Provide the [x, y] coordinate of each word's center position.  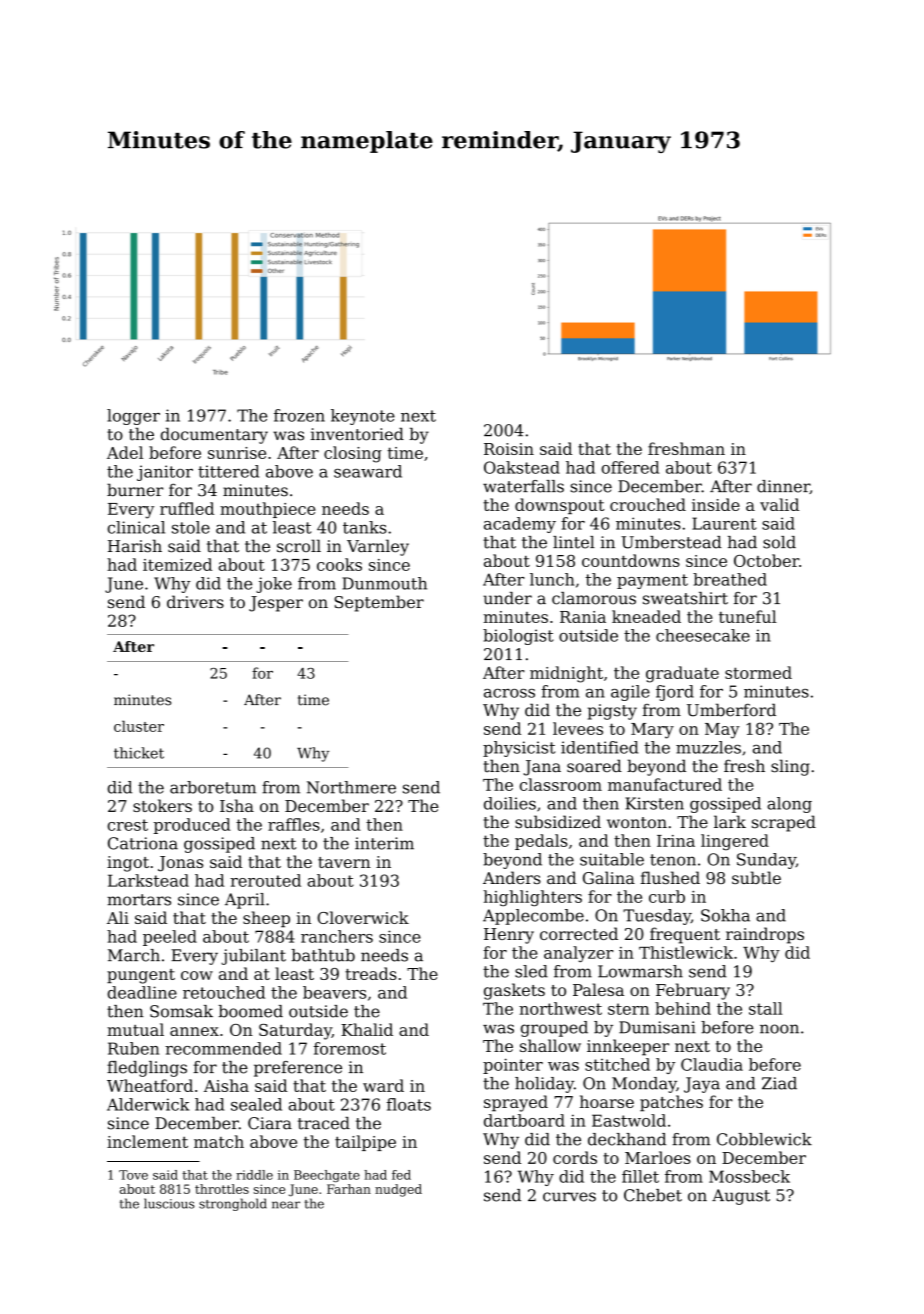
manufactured [665, 784]
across [509, 693]
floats [409, 1104]
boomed [250, 1011]
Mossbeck [749, 1176]
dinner [783, 487]
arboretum [213, 787]
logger [133, 417]
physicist [519, 749]
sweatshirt [685, 598]
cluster [139, 726]
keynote [363, 417]
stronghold [233, 1204]
